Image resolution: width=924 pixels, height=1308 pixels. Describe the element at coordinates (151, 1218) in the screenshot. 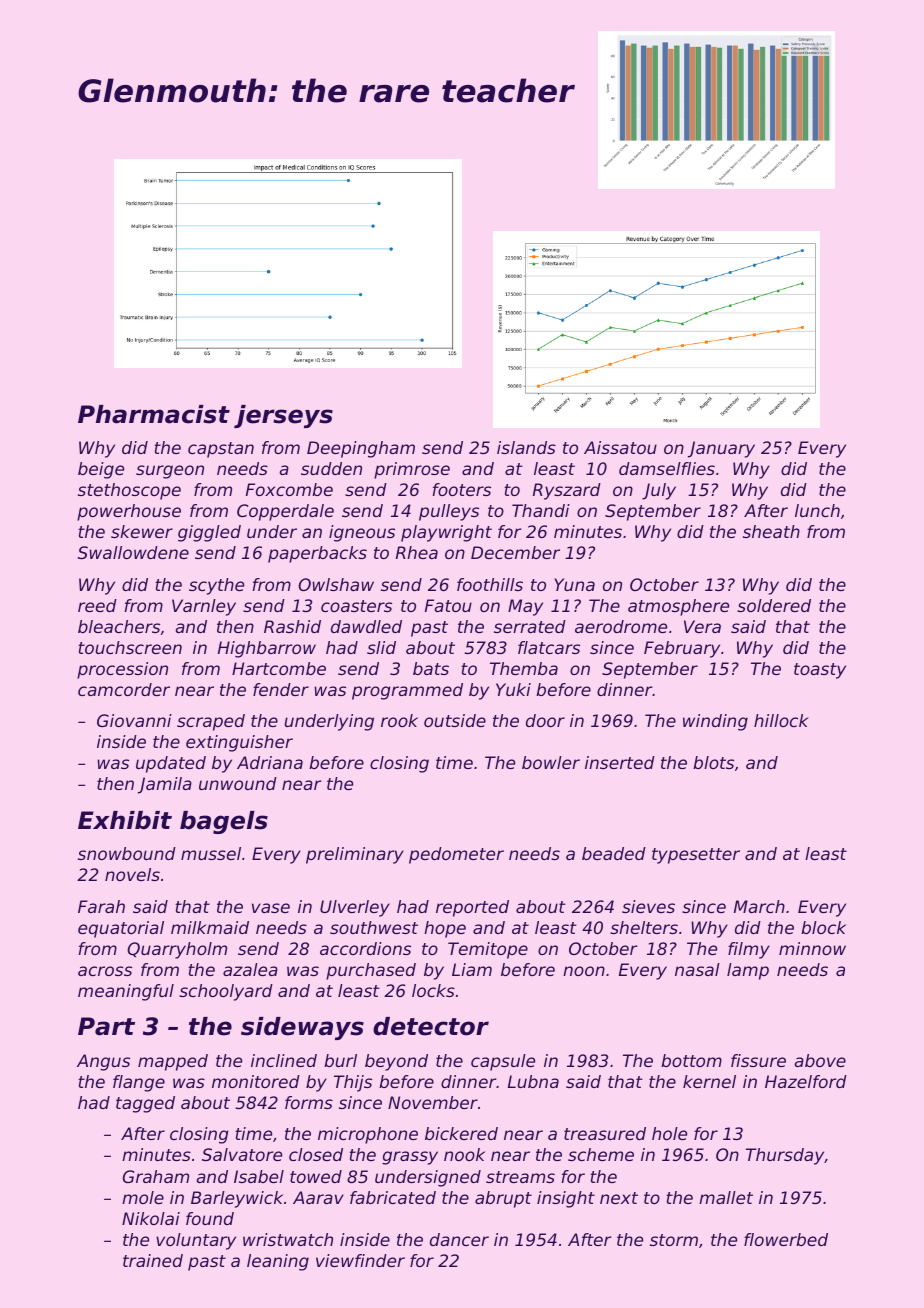

I see `Nikolai` at that location.
